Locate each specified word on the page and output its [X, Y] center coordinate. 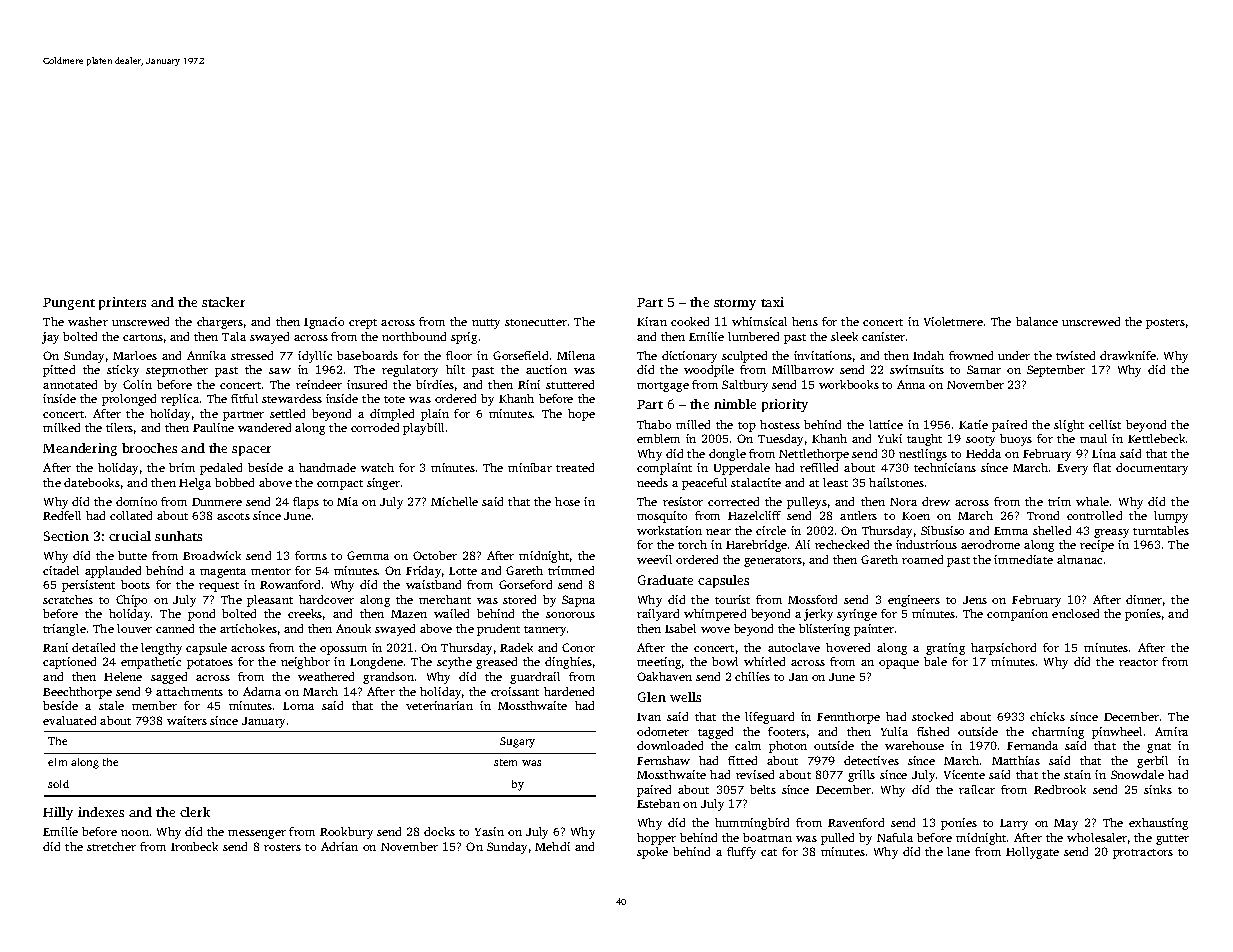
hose [567, 501]
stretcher [111, 846]
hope [581, 415]
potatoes [210, 664]
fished [933, 731]
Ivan [649, 717]
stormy [735, 304]
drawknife [1128, 355]
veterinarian [439, 705]
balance [1037, 321]
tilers [119, 427]
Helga [195, 484]
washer [88, 321]
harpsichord [1003, 649]
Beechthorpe [77, 693]
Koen [916, 516]
